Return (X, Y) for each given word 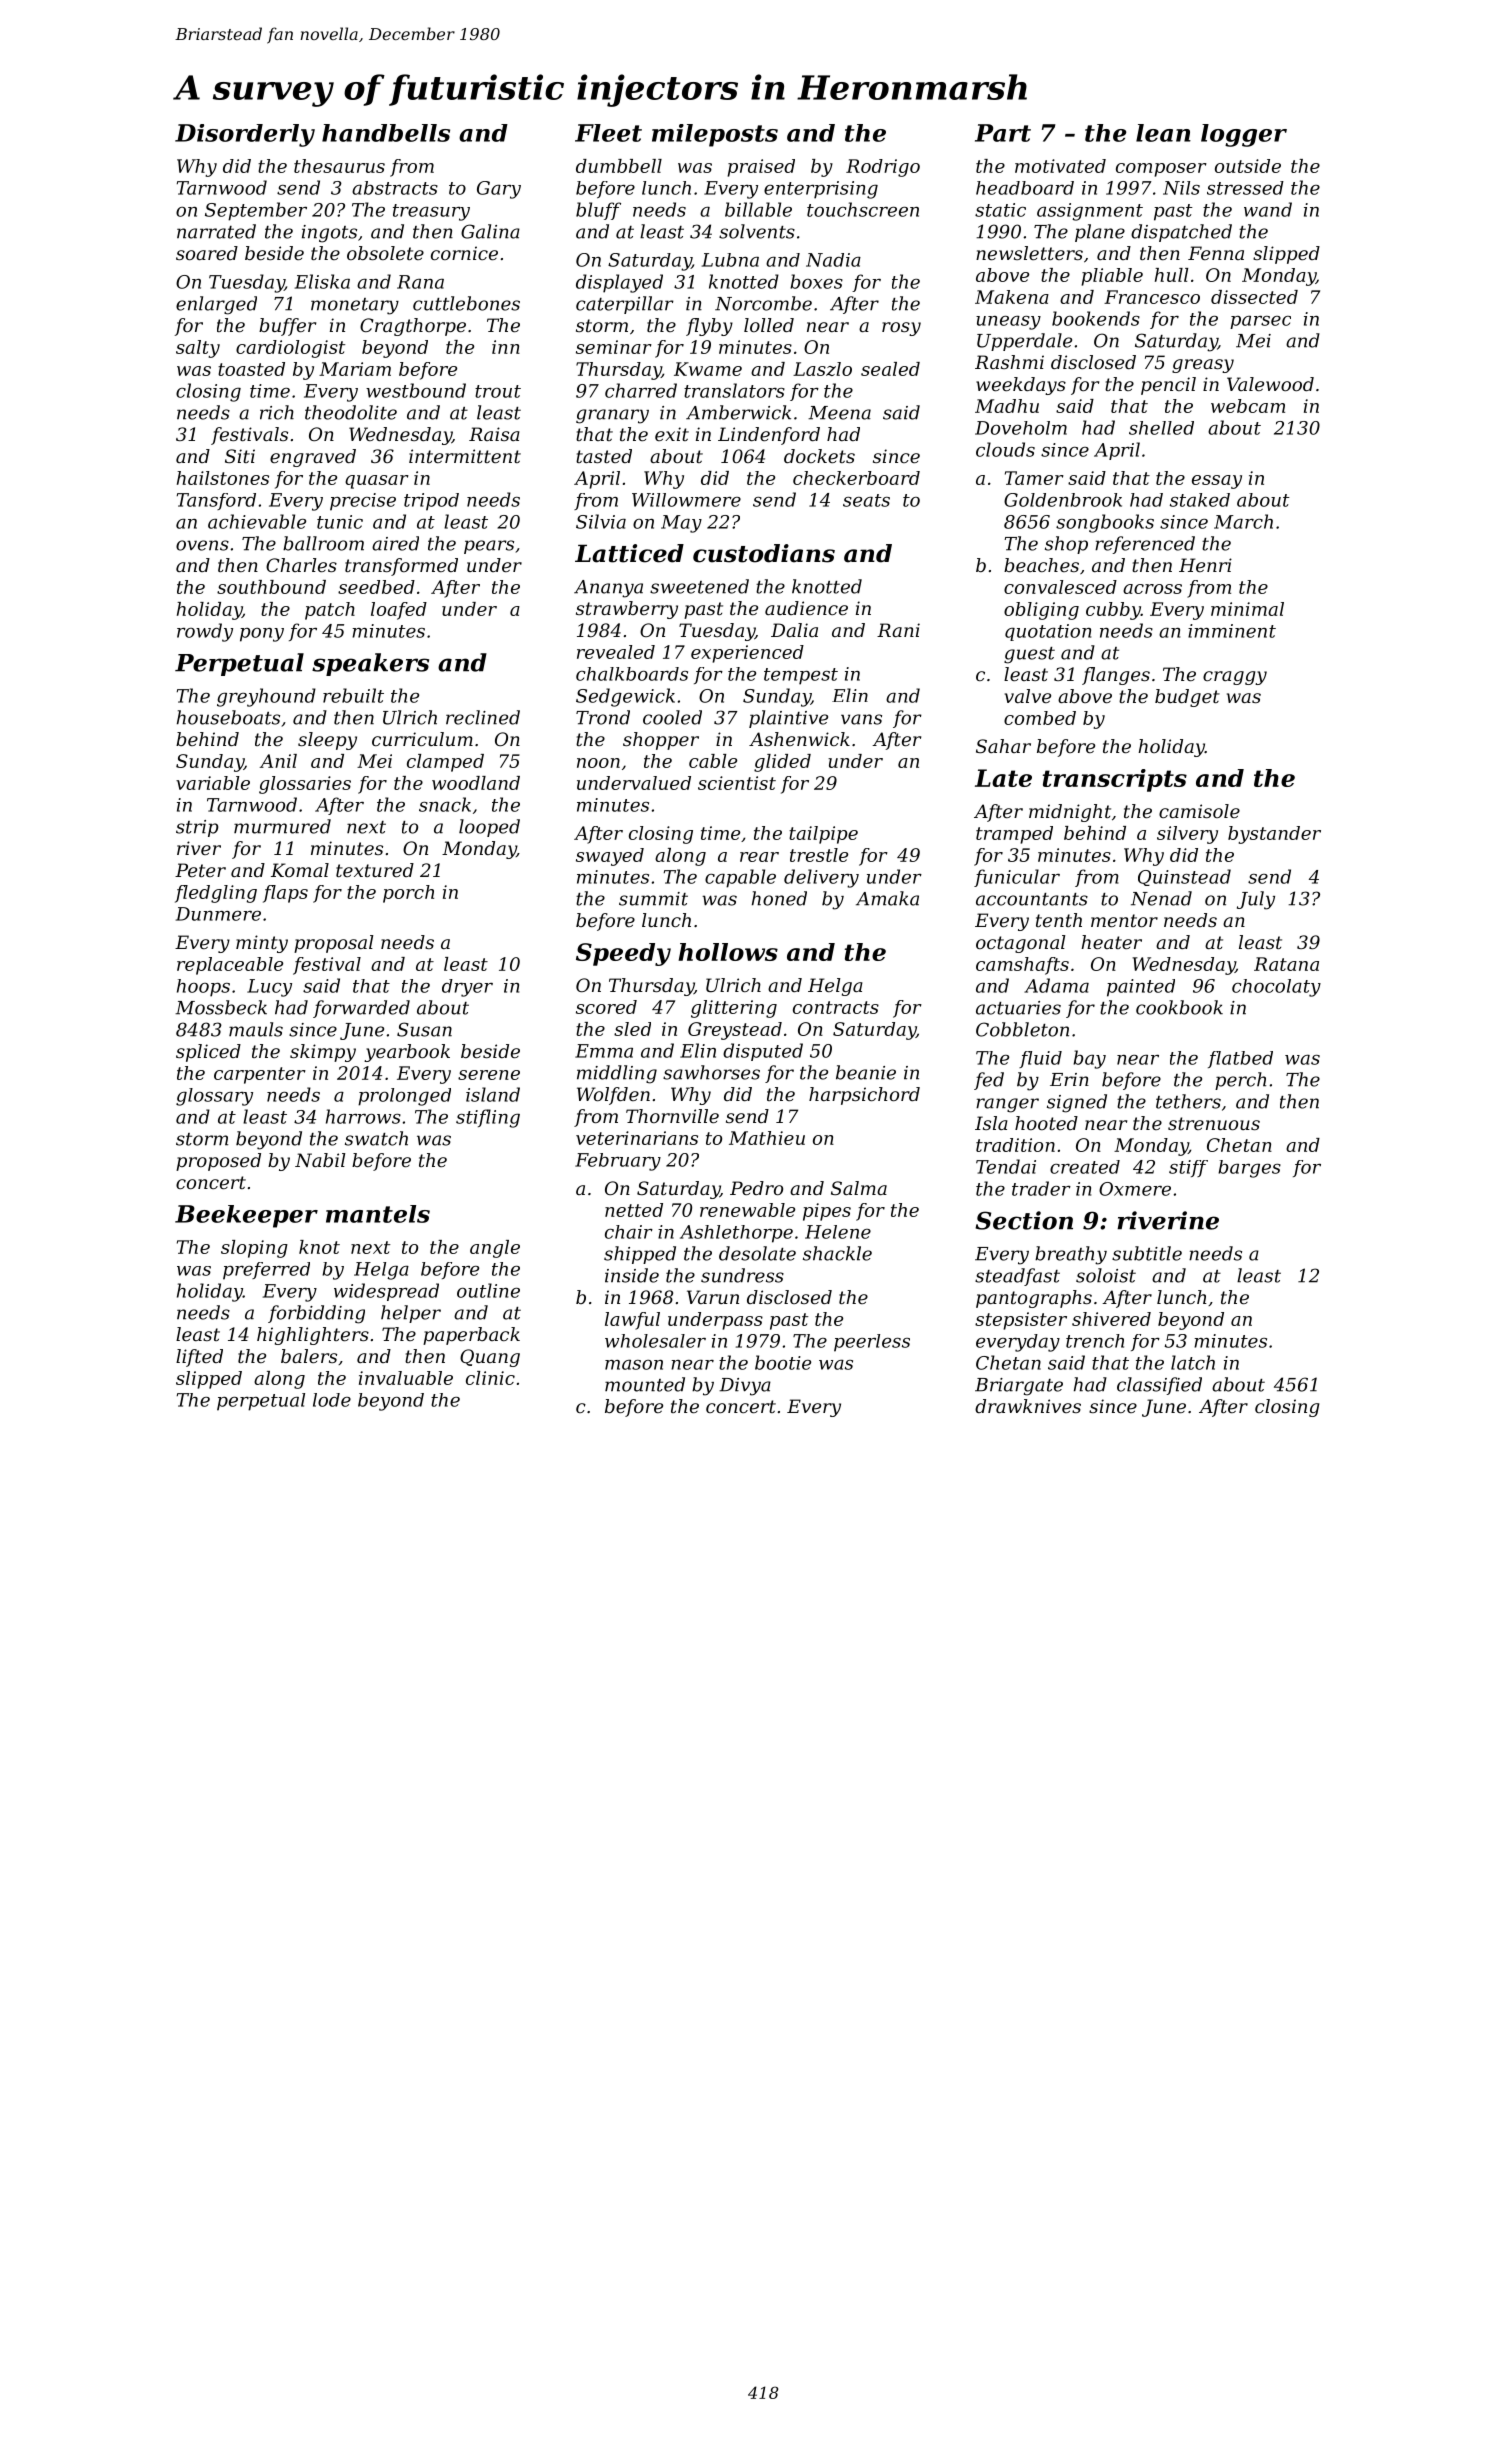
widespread (386, 1292)
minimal (1247, 609)
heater (1111, 942)
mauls (256, 1029)
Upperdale (1024, 342)
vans (861, 719)
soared (207, 253)
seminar (614, 347)
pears (489, 547)
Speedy (623, 954)
